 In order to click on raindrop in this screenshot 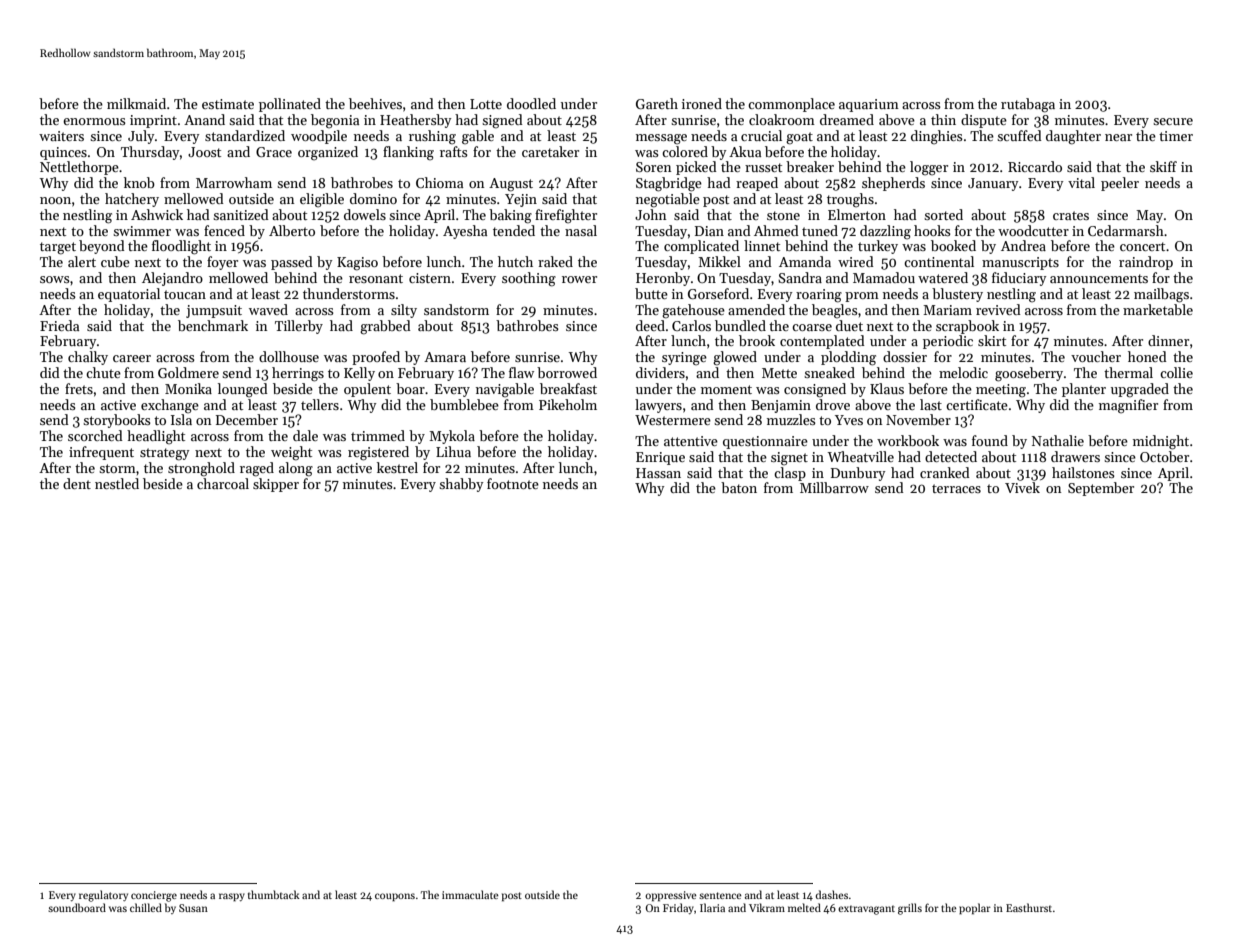, I will do `click(1146, 263)`.
